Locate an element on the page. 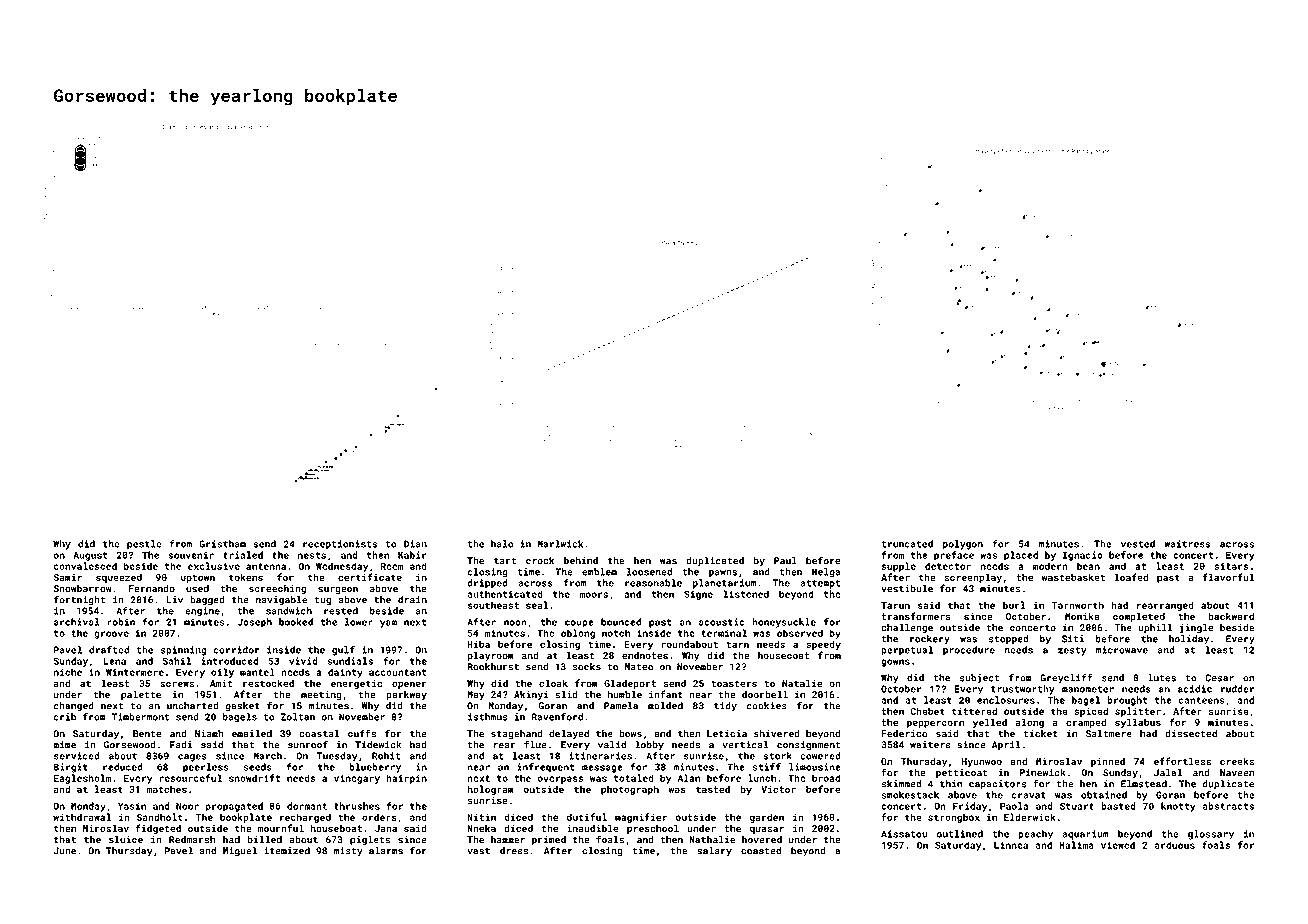 Image resolution: width=1308 pixels, height=924 pixels. rockery is located at coordinates (930, 640).
